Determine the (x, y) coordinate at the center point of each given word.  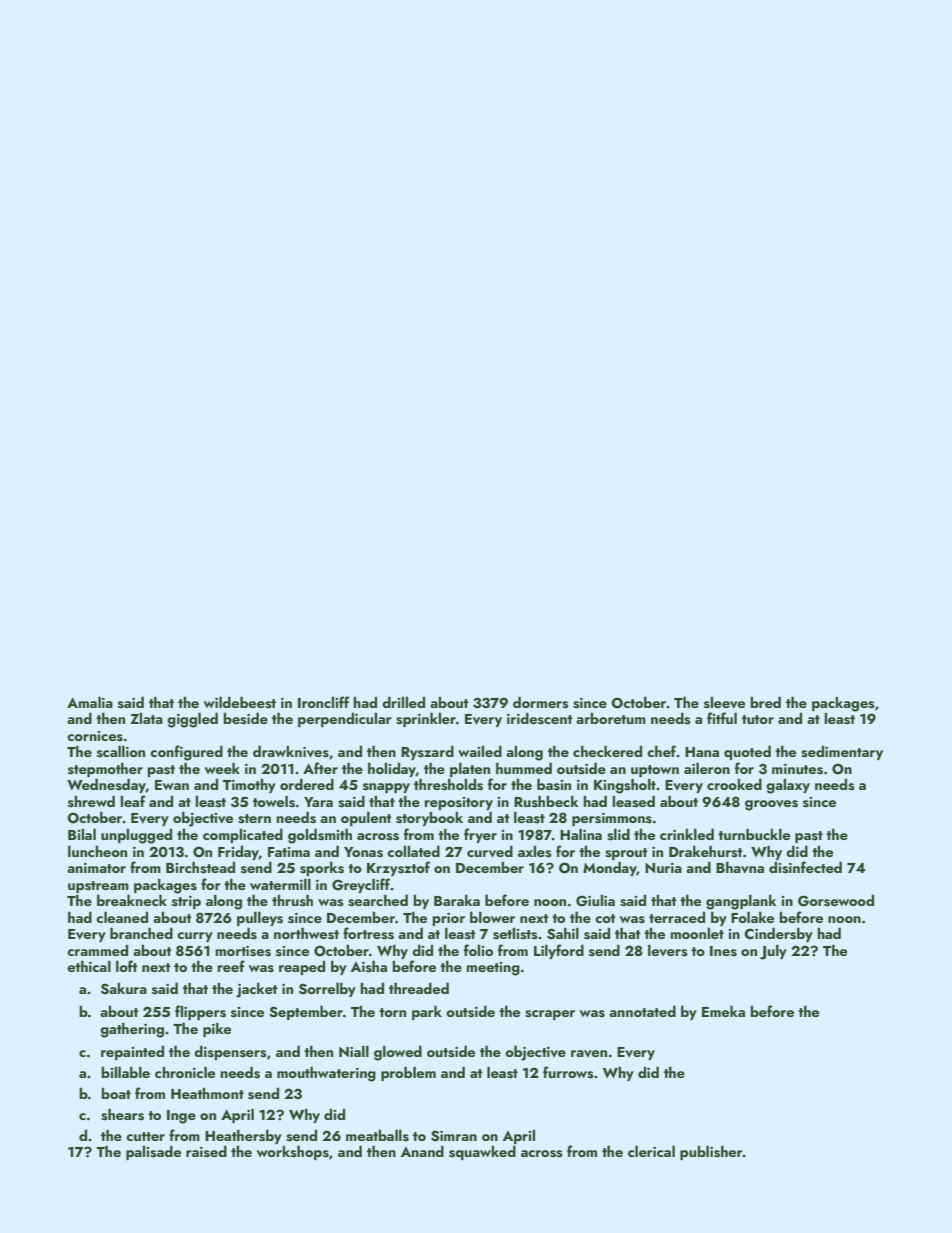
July (773, 952)
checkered (607, 751)
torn (392, 1012)
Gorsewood (836, 901)
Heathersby (243, 1136)
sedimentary (842, 753)
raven (589, 1054)
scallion (121, 751)
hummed (524, 768)
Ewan (172, 785)
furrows (568, 1072)
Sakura (124, 989)
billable (125, 1072)
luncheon (97, 851)
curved (490, 851)
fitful (722, 718)
